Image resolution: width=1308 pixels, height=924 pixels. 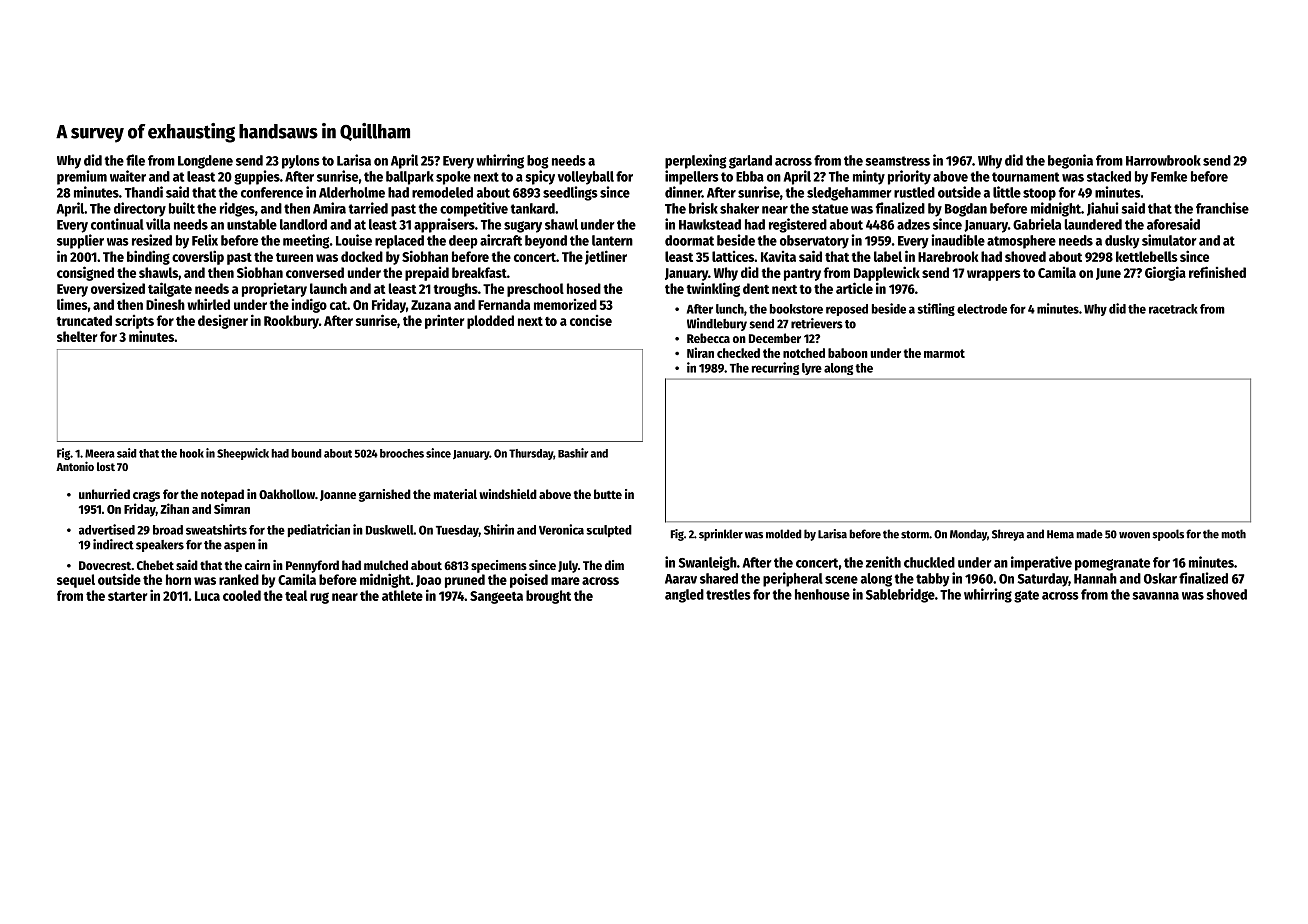 What do you see at coordinates (306, 453) in the image?
I see `bound` at bounding box center [306, 453].
